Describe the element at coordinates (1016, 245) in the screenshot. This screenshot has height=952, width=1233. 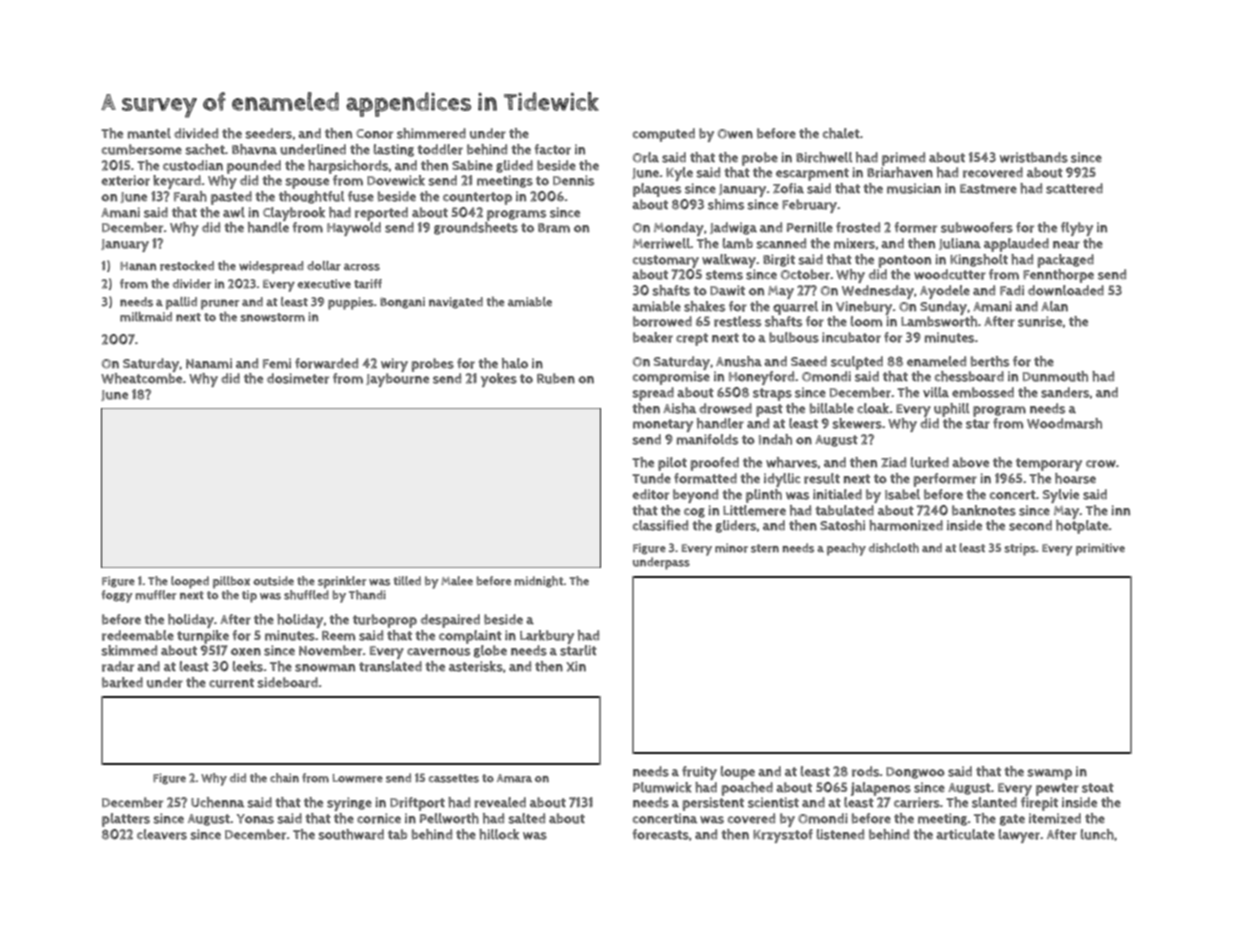
I see `applauded` at that location.
